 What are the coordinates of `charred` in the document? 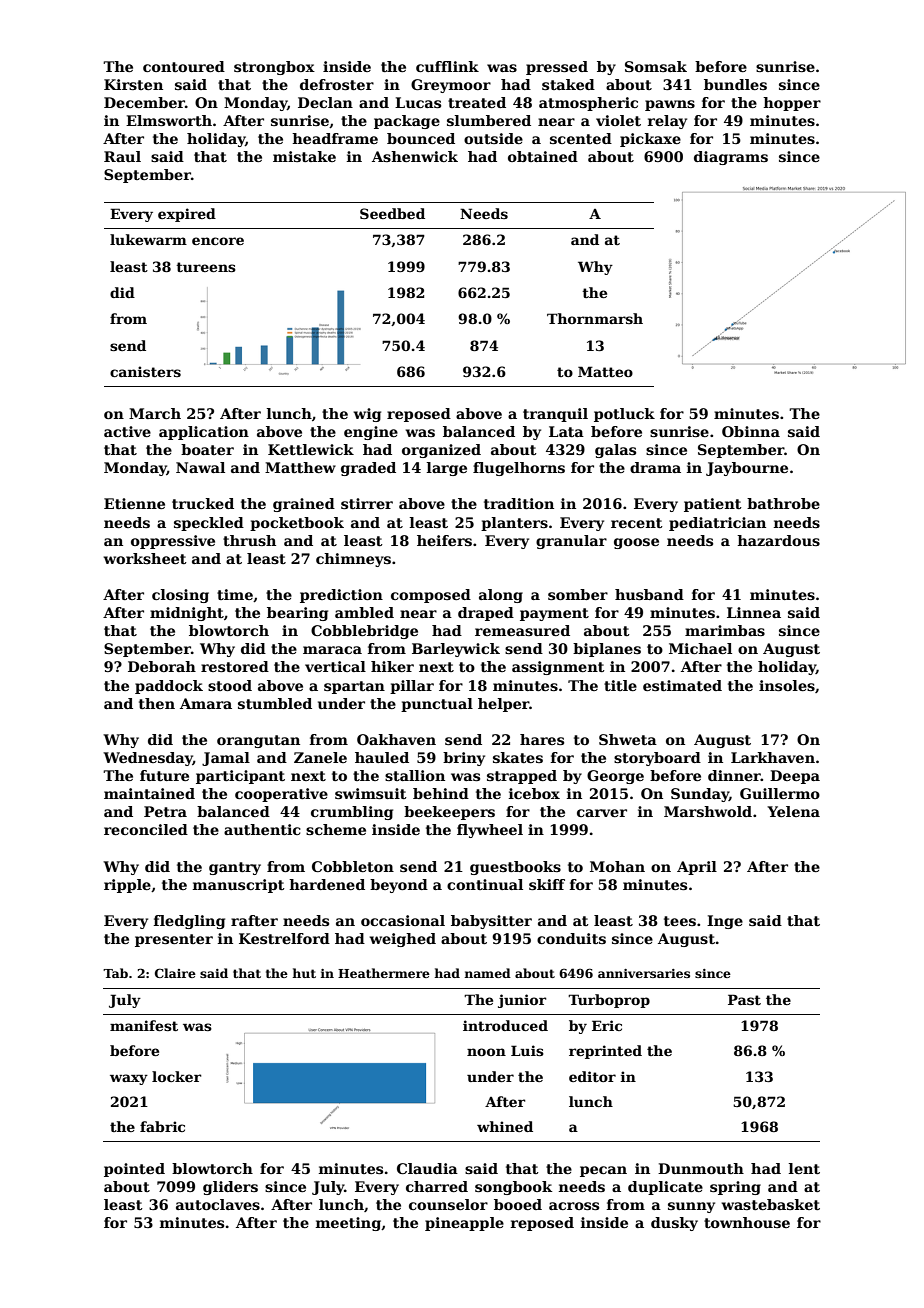 It's located at (437, 1186).
